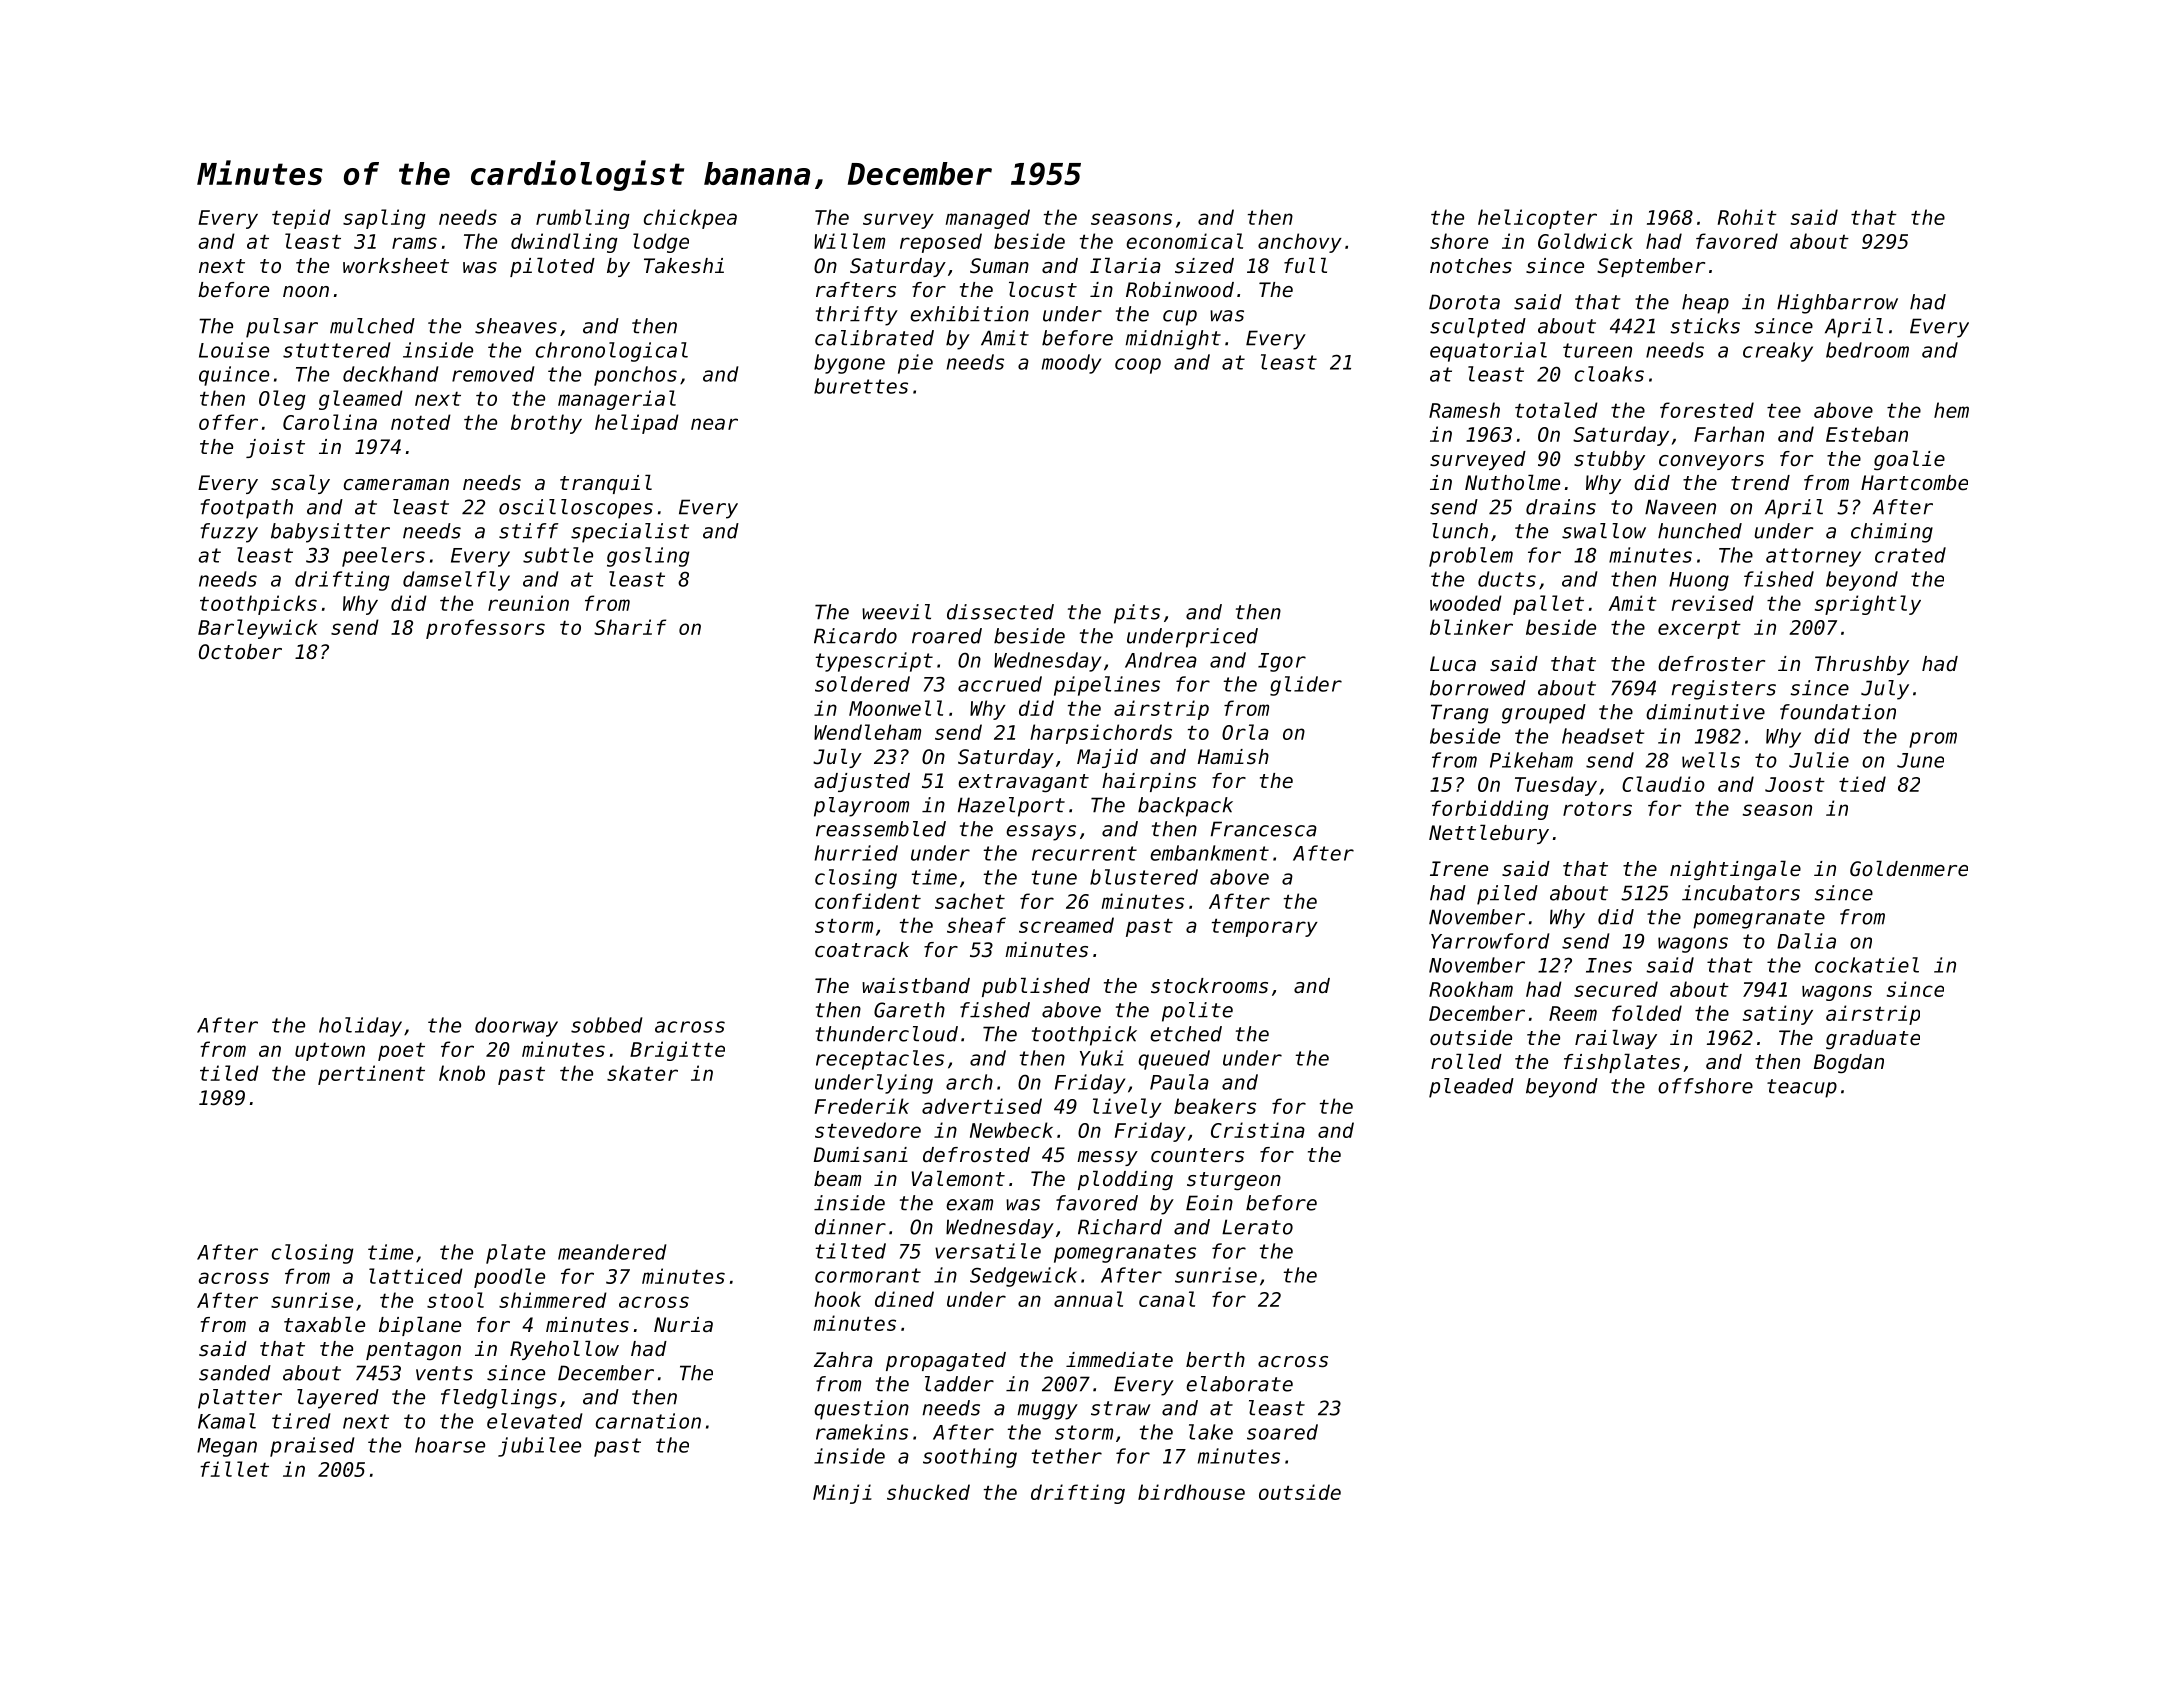  Describe the element at coordinates (916, 986) in the document. I see `waistband` at that location.
